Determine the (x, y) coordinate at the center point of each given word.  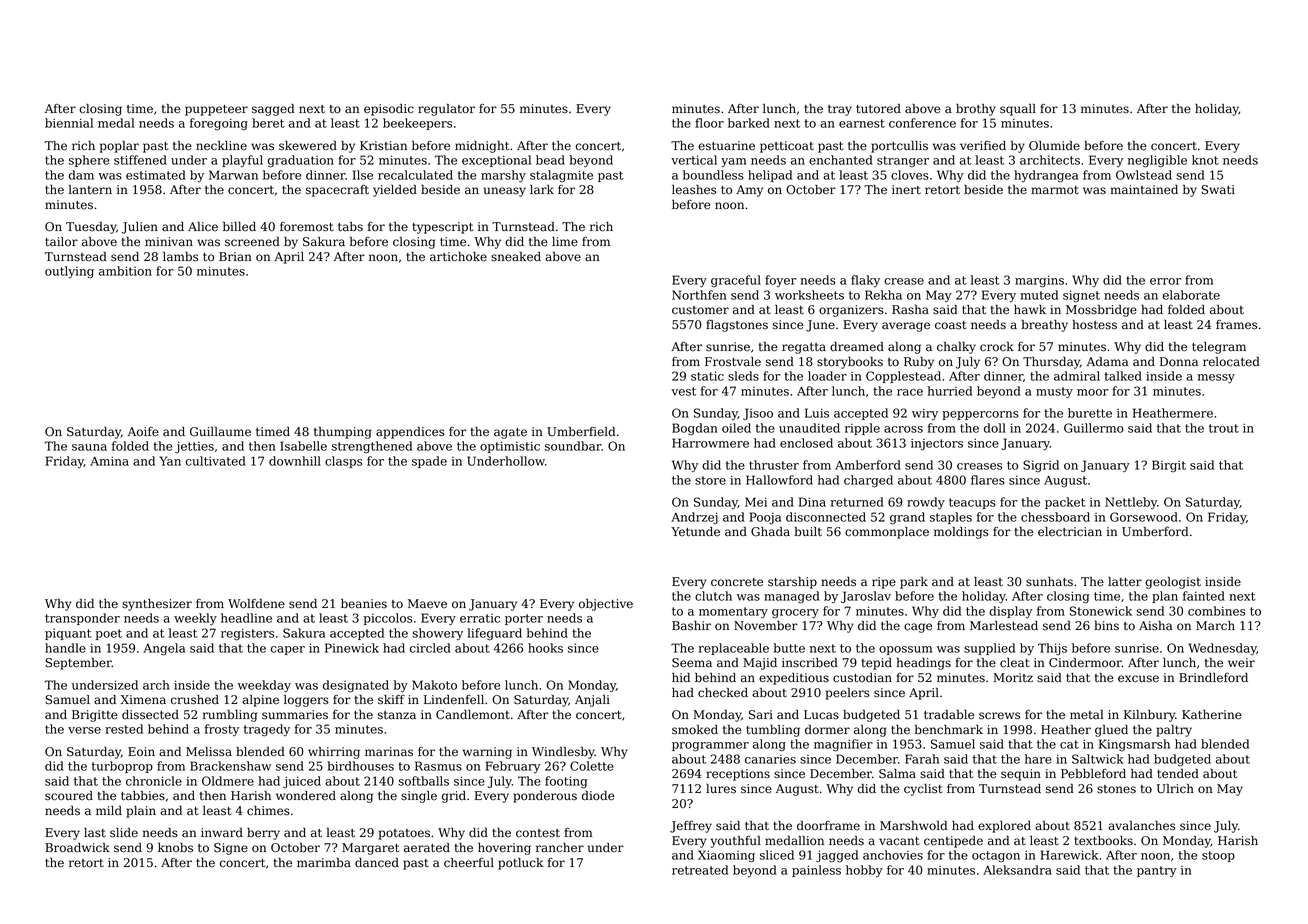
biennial (69, 123)
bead (550, 160)
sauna (89, 447)
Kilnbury (1149, 716)
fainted (1204, 596)
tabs (350, 227)
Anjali (592, 701)
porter (524, 619)
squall (1018, 110)
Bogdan (695, 429)
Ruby (919, 363)
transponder (82, 619)
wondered (306, 796)
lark (542, 190)
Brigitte (95, 716)
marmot (1055, 190)
